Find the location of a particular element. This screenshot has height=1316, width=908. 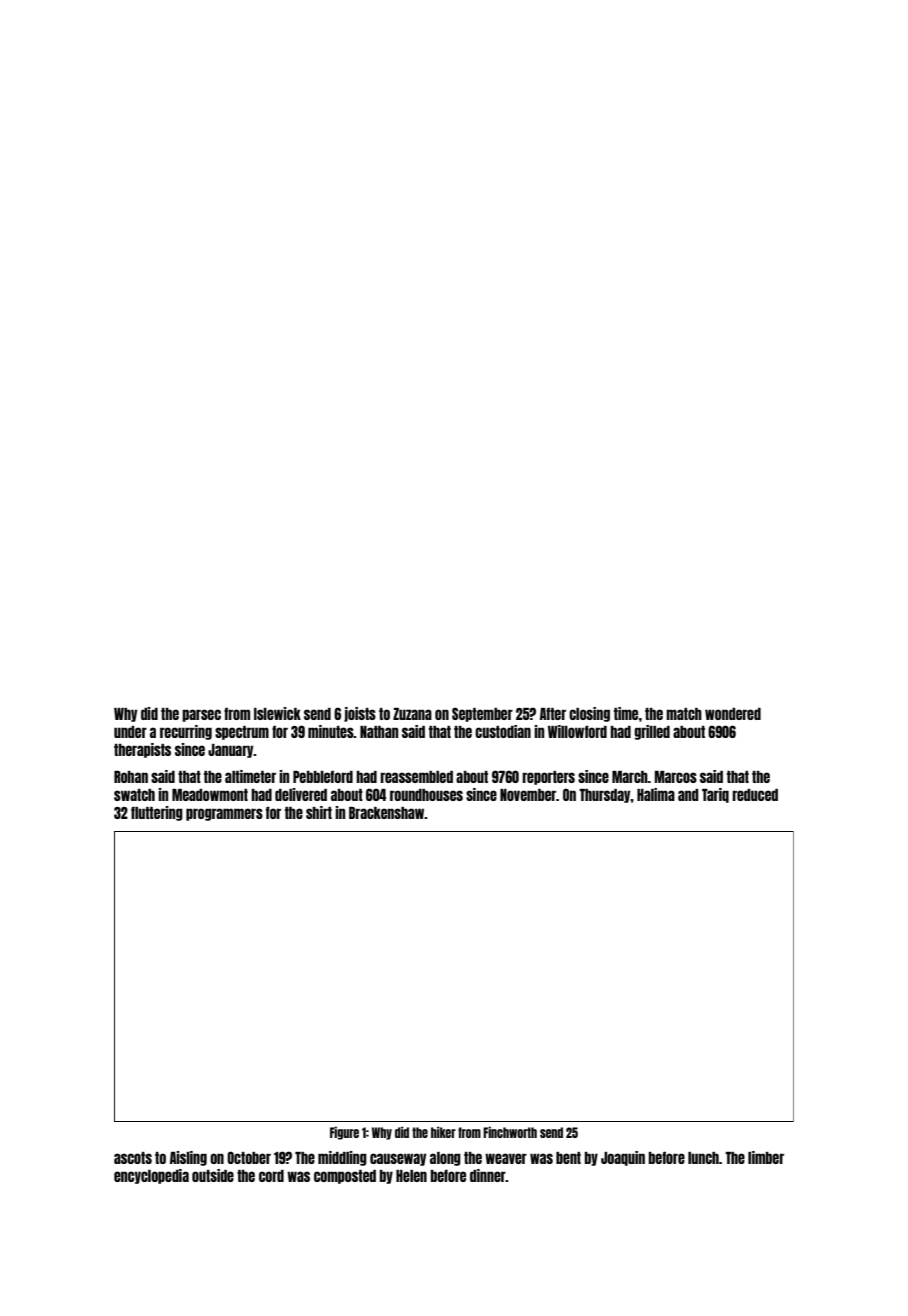

Pebbleford is located at coordinates (323, 776).
